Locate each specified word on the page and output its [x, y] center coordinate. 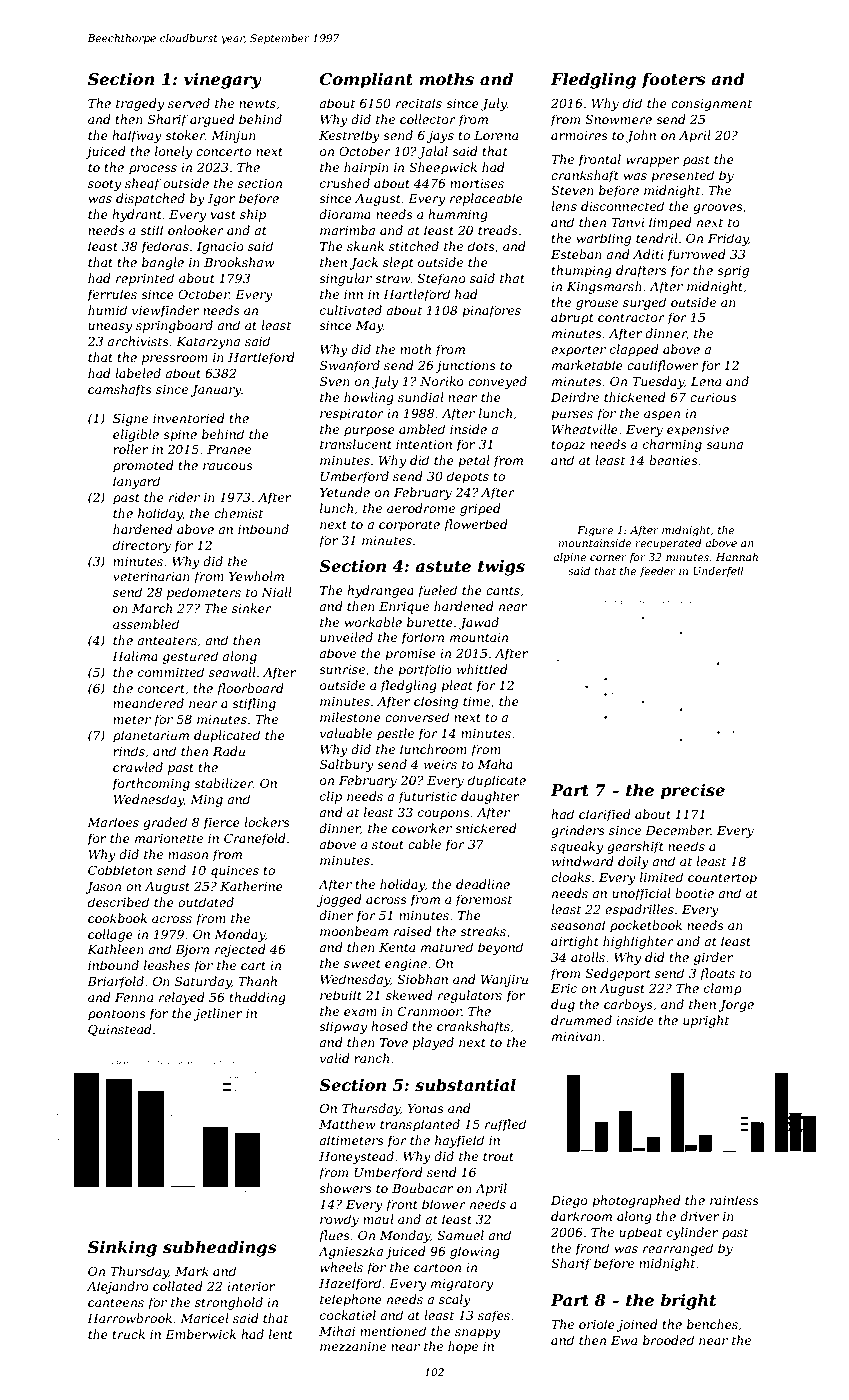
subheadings [220, 1248]
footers [673, 80]
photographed [636, 1201]
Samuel [460, 1235]
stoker [185, 135]
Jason [103, 888]
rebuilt [341, 995]
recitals [419, 103]
